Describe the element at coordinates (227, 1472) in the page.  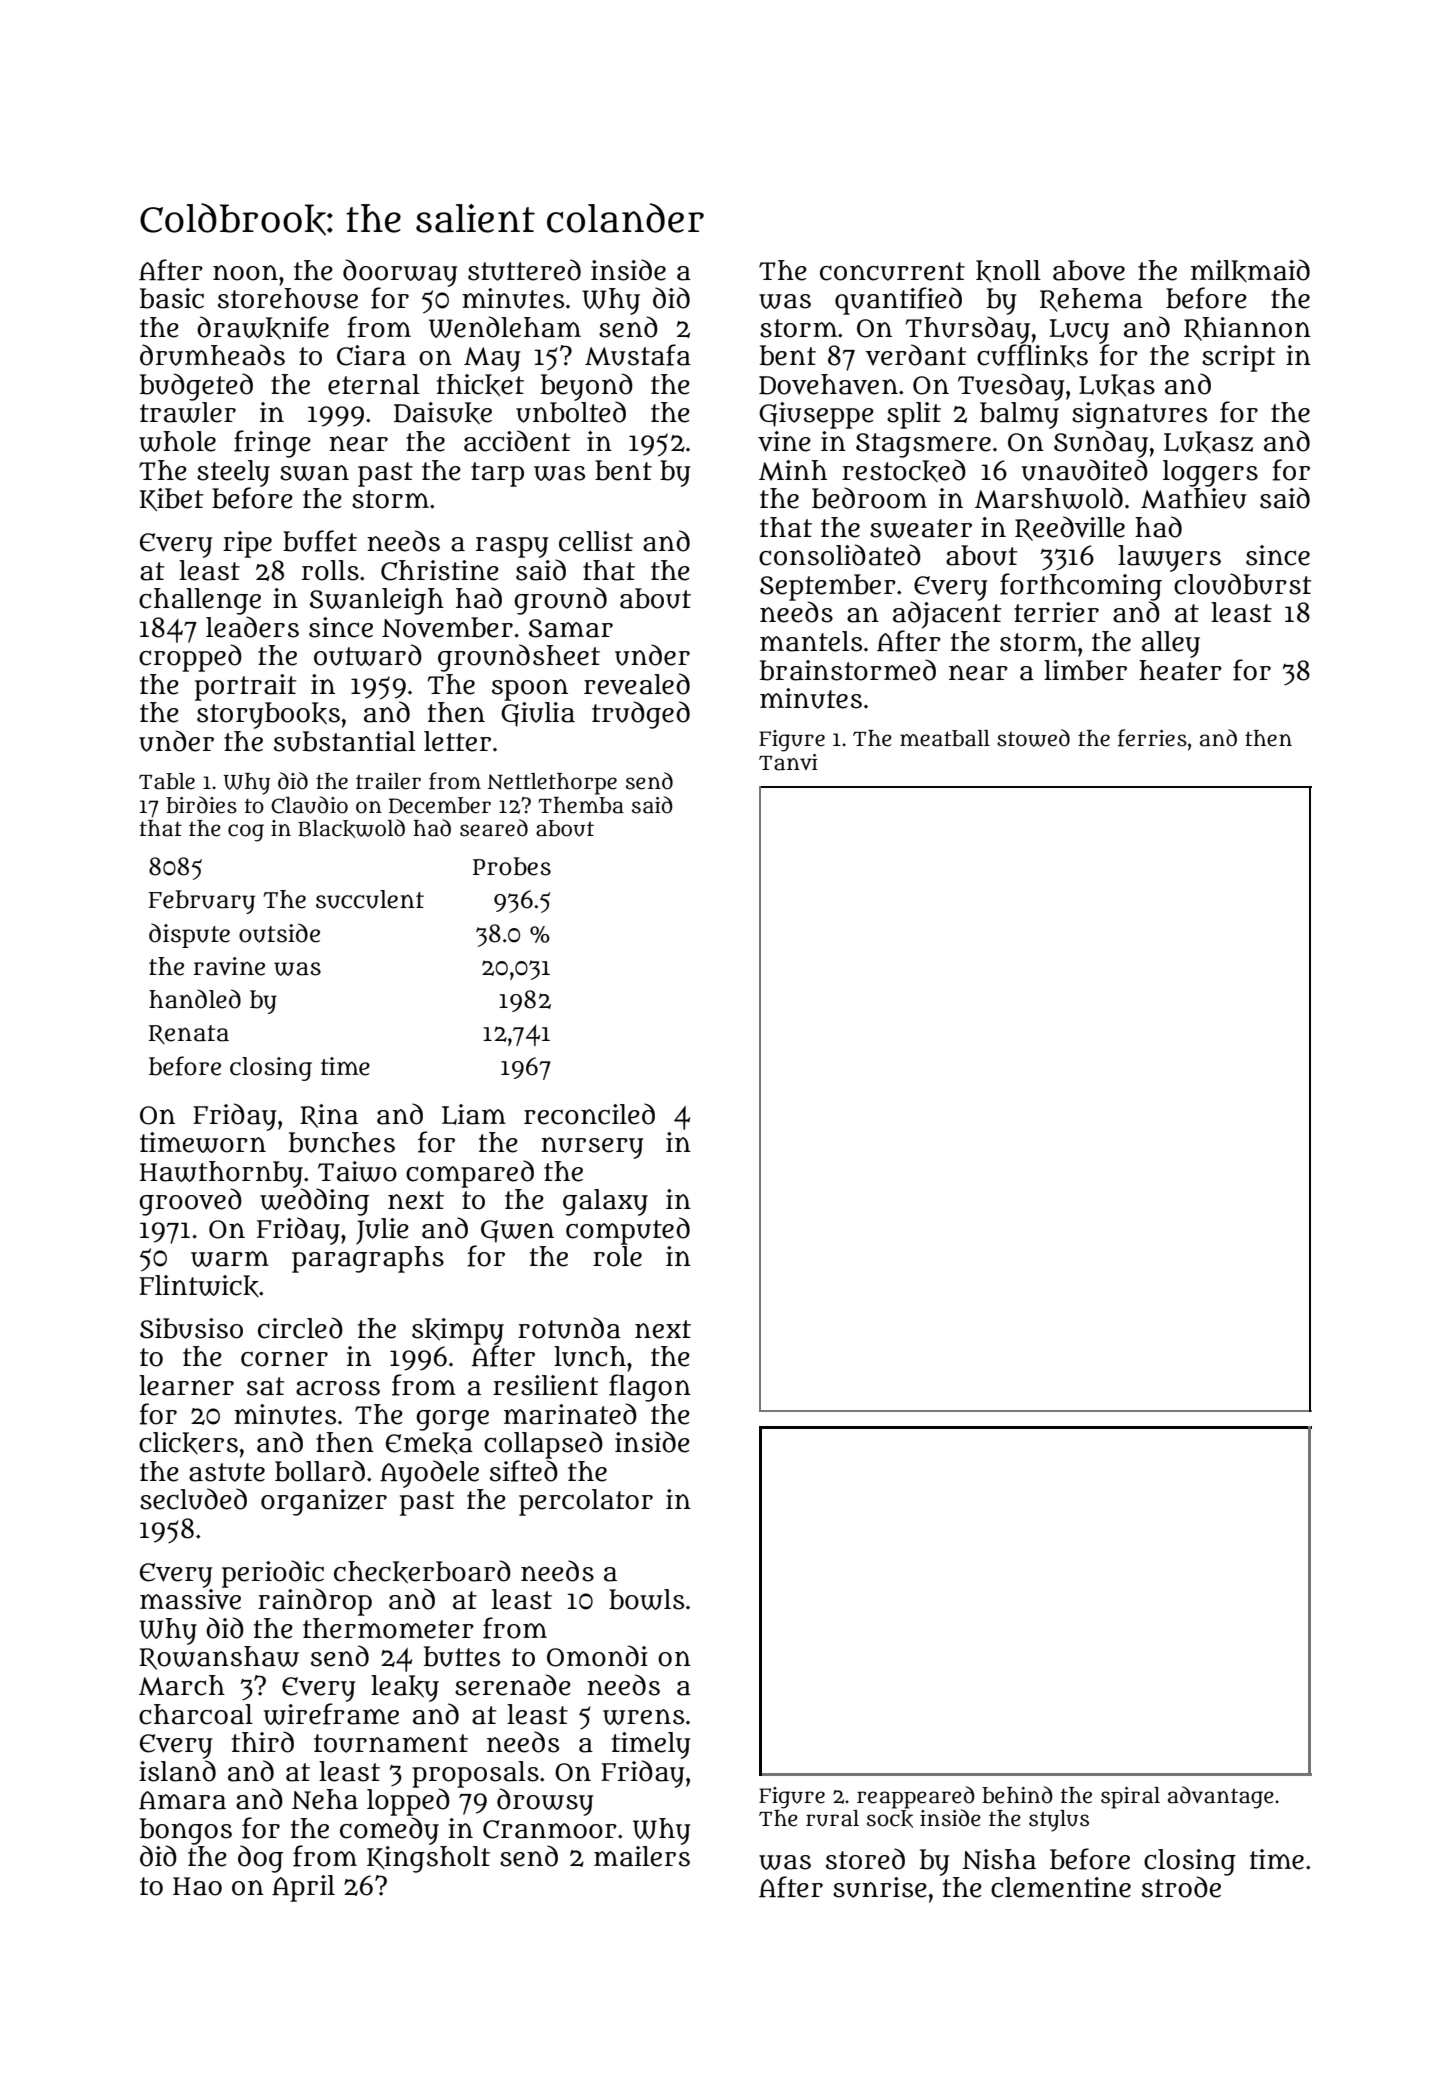
I see `astute` at that location.
